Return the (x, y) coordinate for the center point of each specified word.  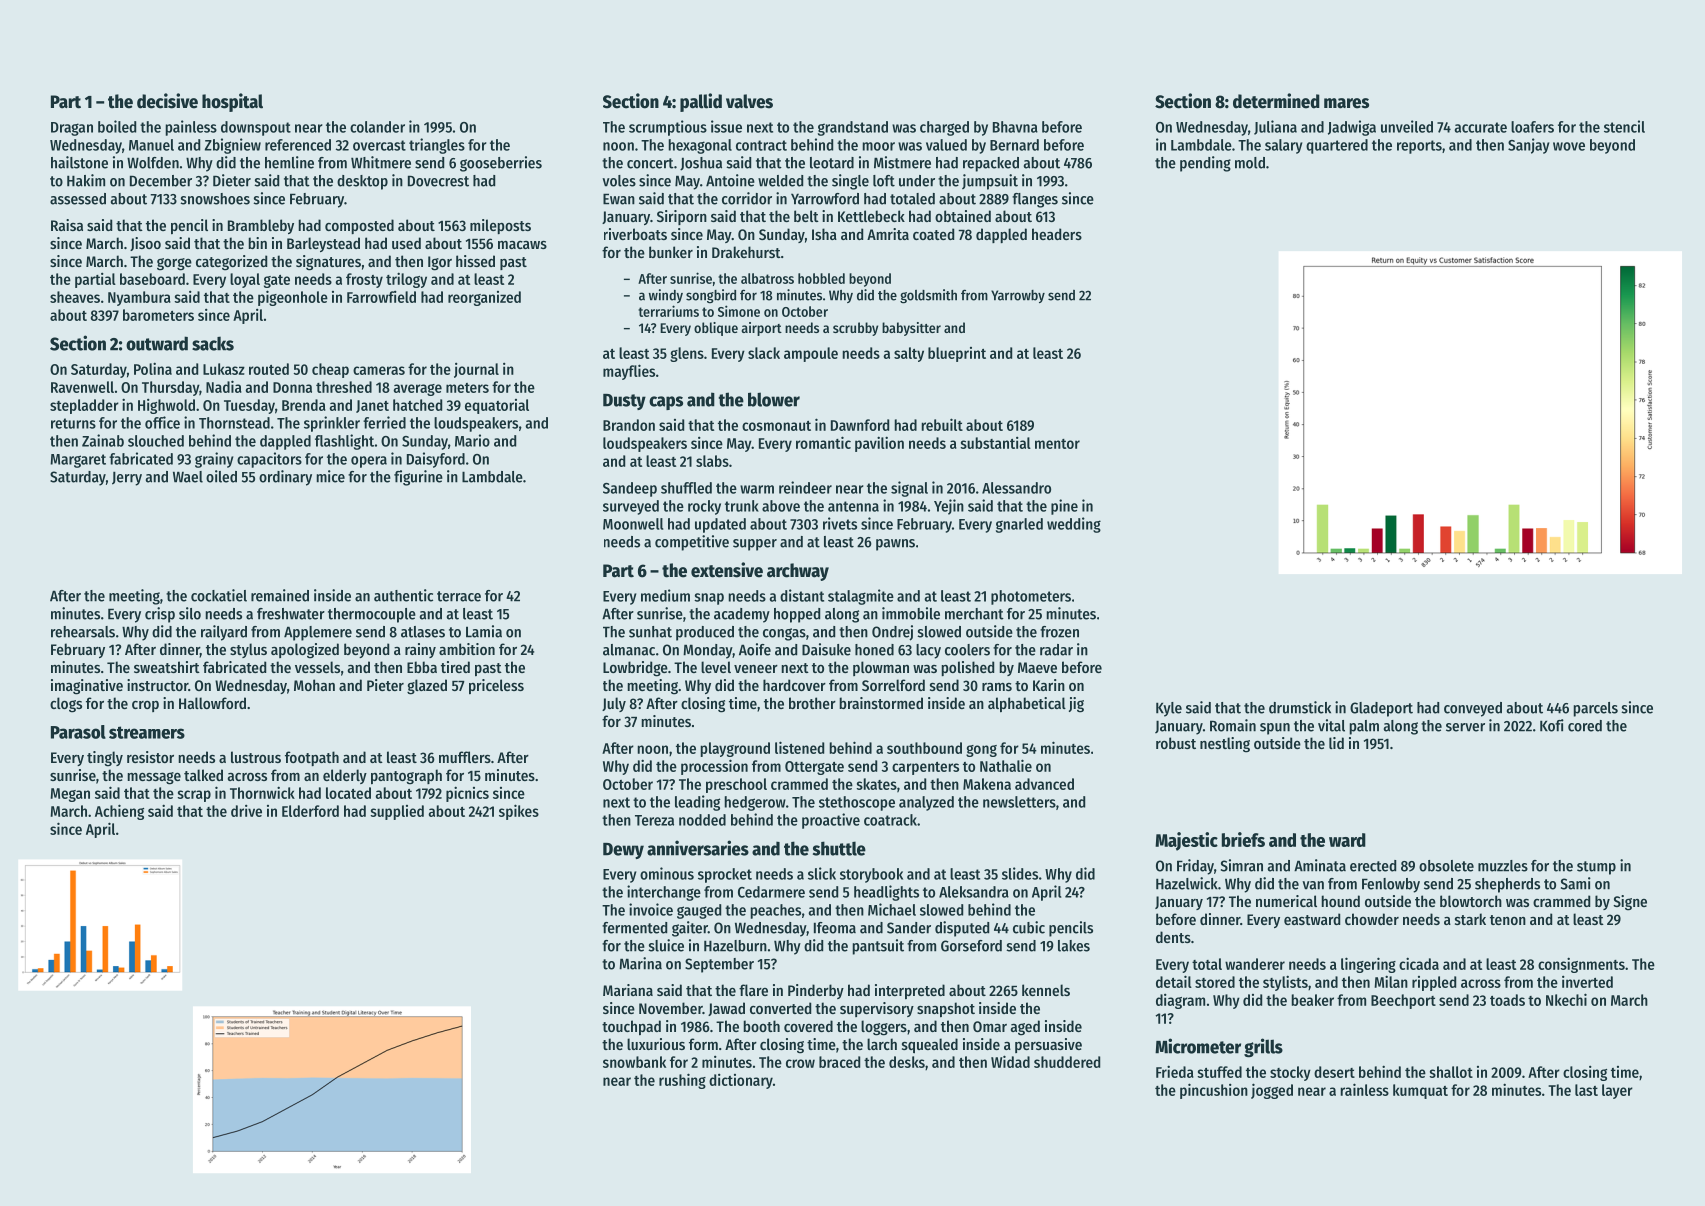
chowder (1372, 919)
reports (1419, 147)
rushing (682, 1081)
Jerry (127, 478)
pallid (701, 102)
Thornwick (262, 792)
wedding (1074, 525)
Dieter (232, 180)
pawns (895, 545)
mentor (1057, 444)
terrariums (668, 311)
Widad (1010, 1061)
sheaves (75, 297)
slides (1020, 873)
